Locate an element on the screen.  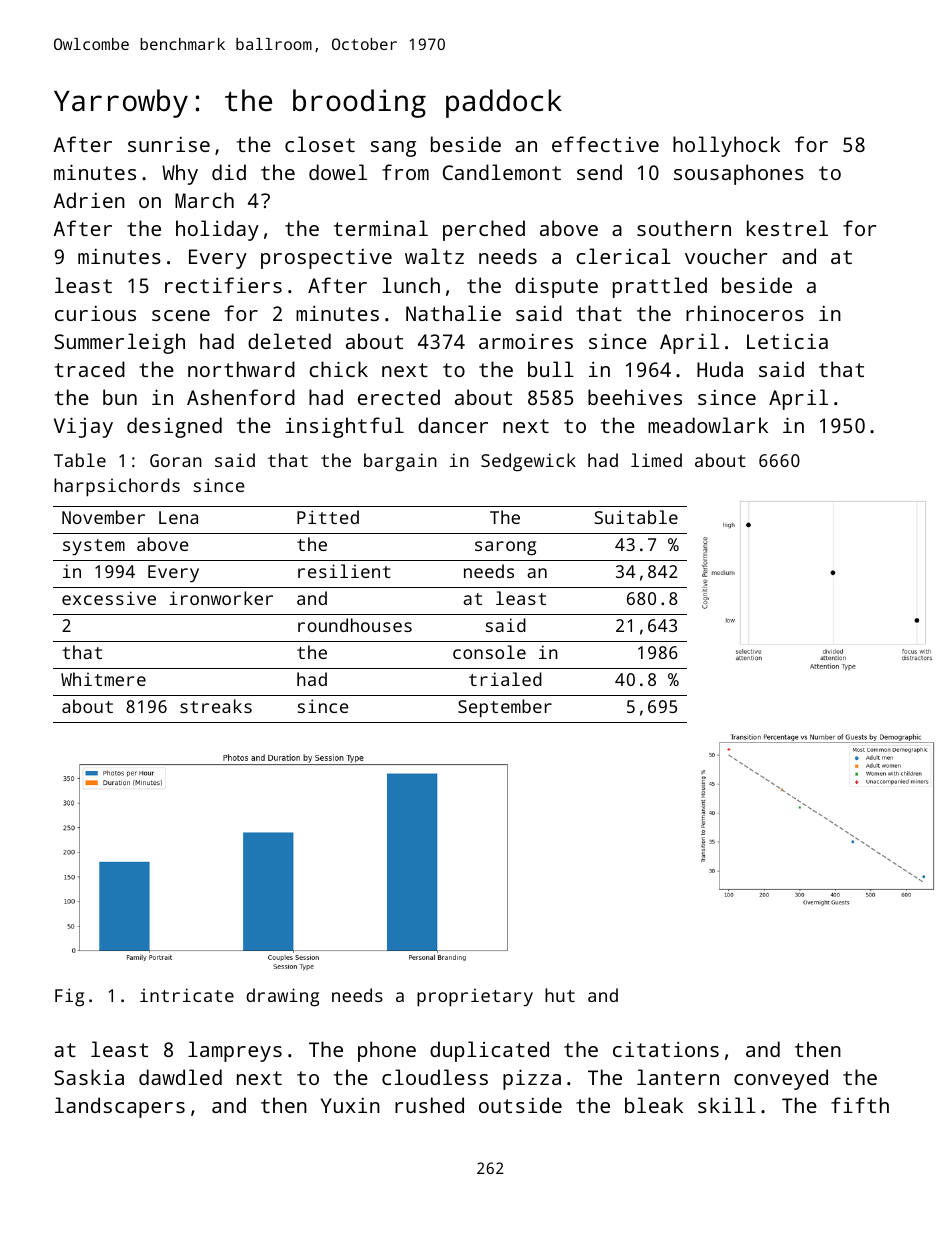
hollyhock is located at coordinates (726, 146).
